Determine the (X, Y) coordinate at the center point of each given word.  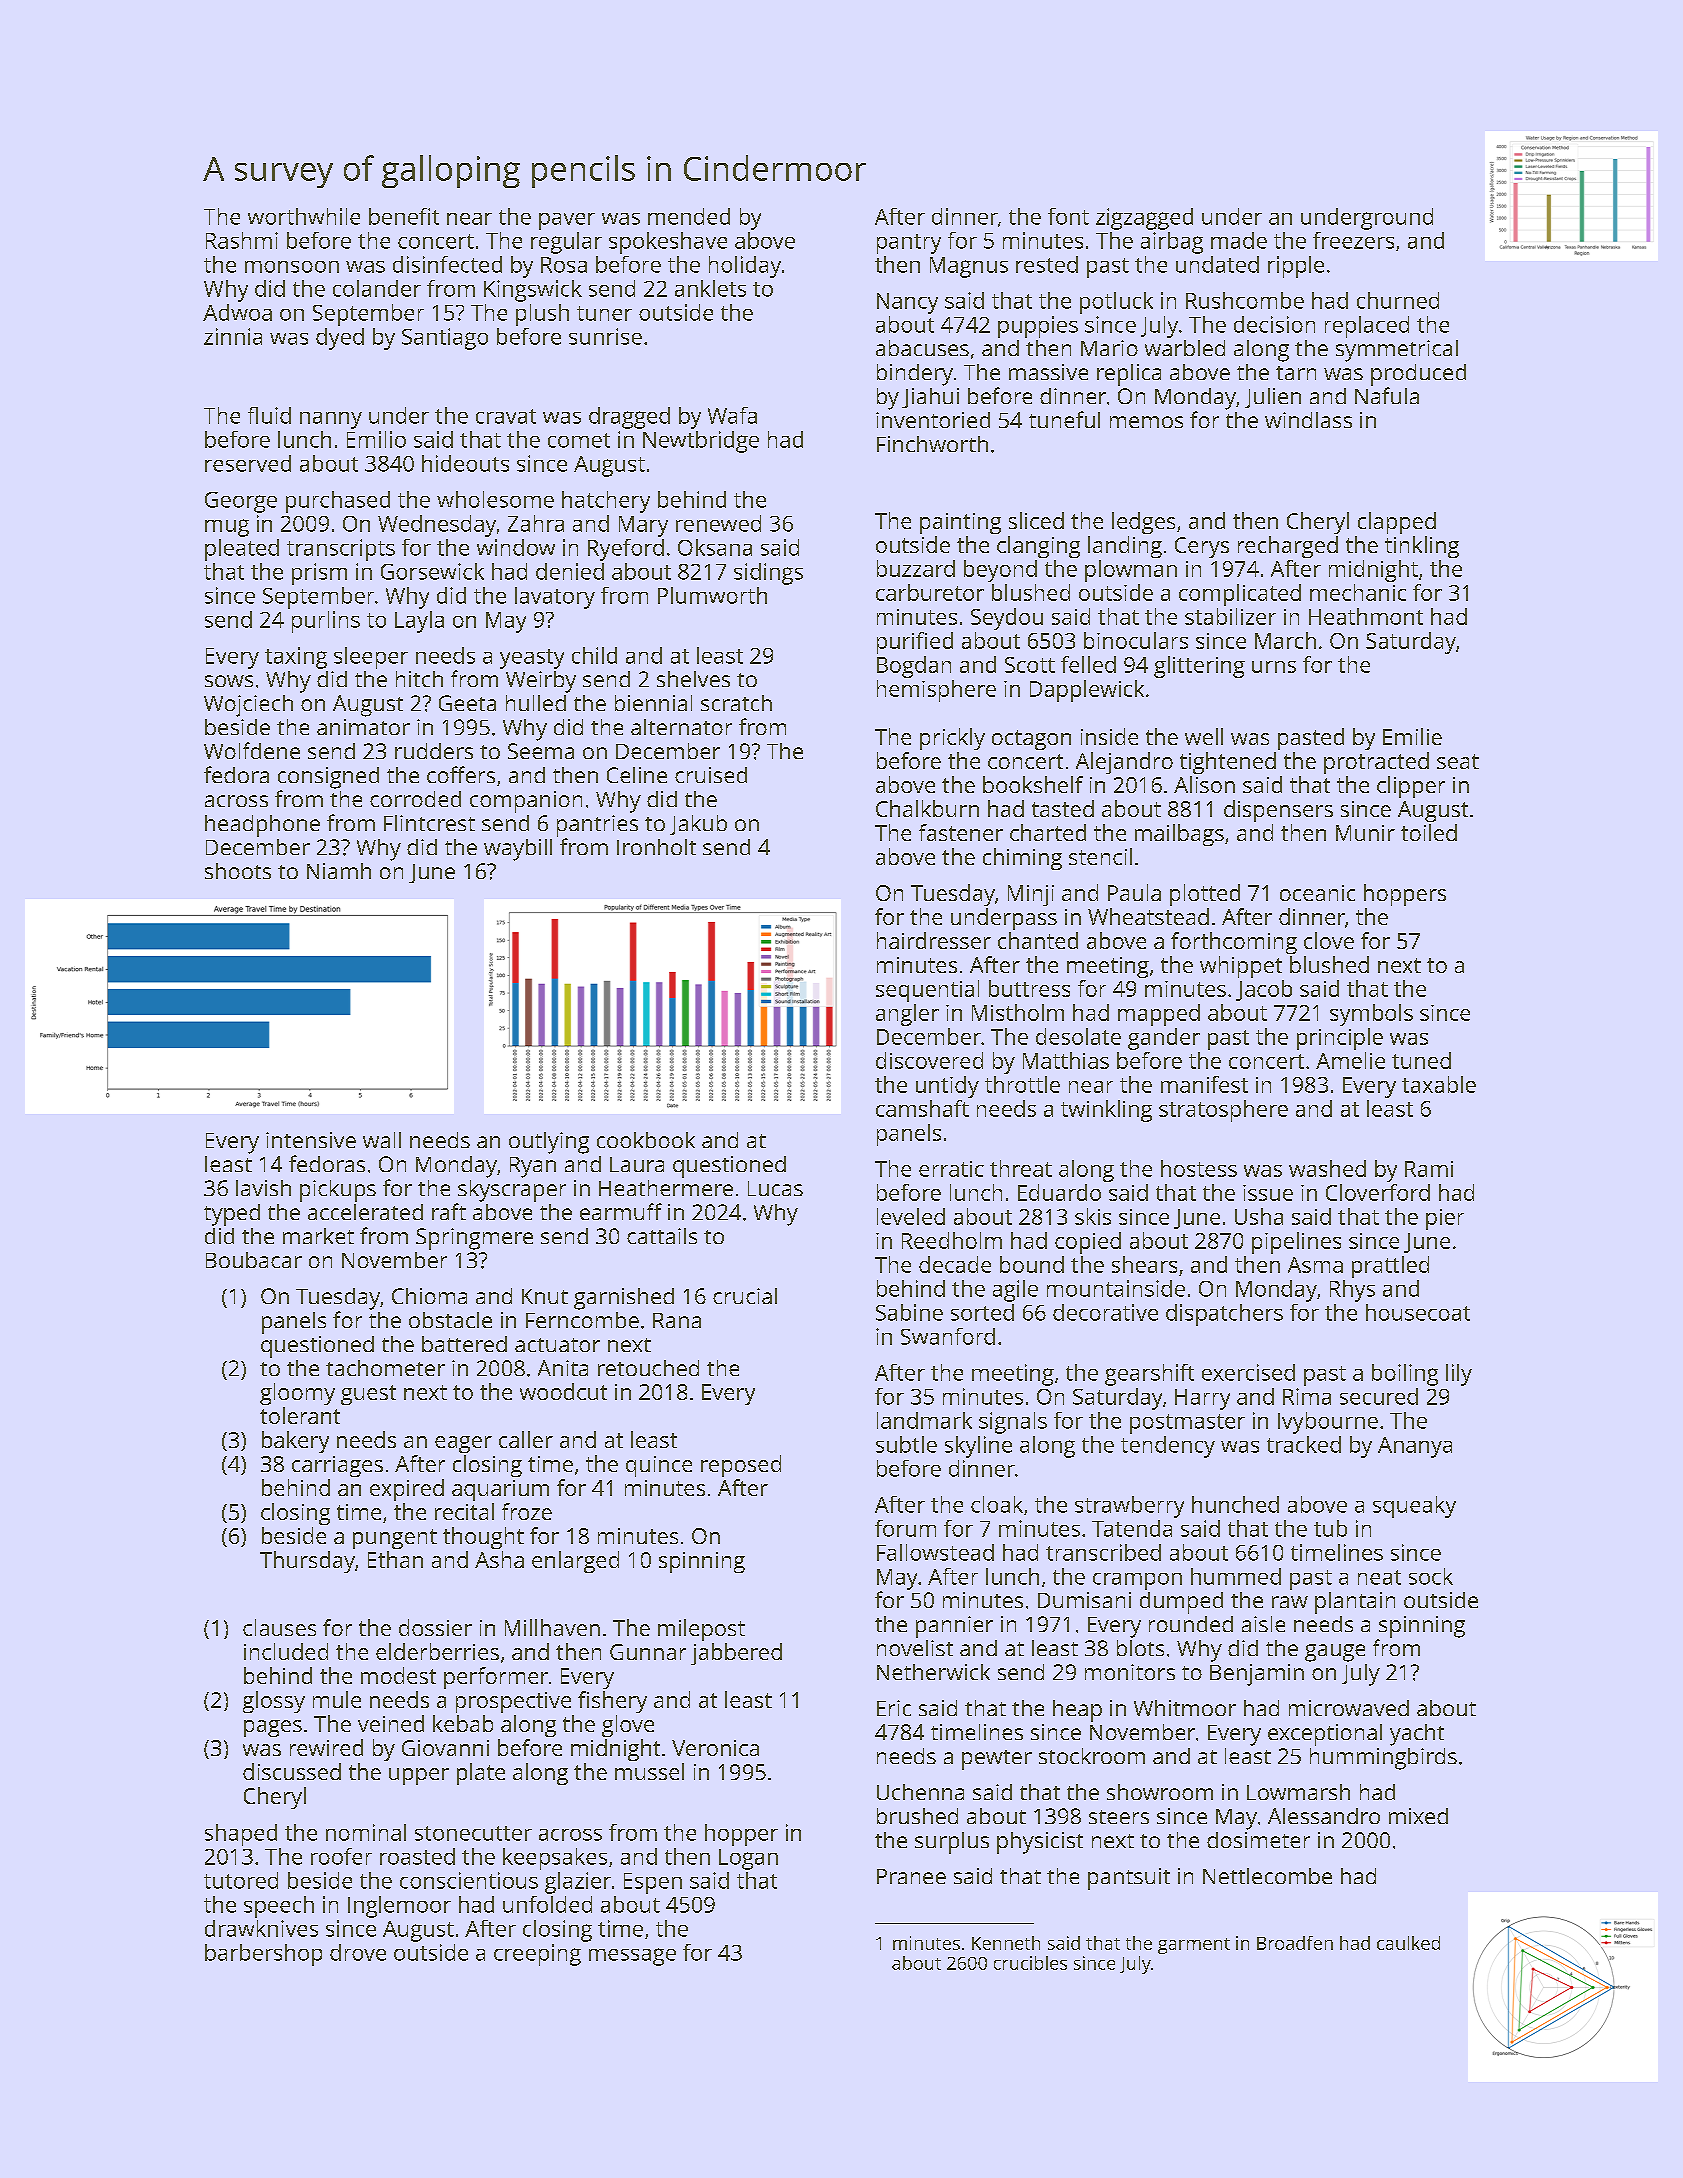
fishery (612, 1702)
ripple (1296, 267)
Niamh (339, 871)
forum (905, 1528)
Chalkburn (927, 808)
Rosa (564, 265)
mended (689, 216)
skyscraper (512, 1191)
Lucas (775, 1188)
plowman (1131, 571)
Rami (1429, 1169)
